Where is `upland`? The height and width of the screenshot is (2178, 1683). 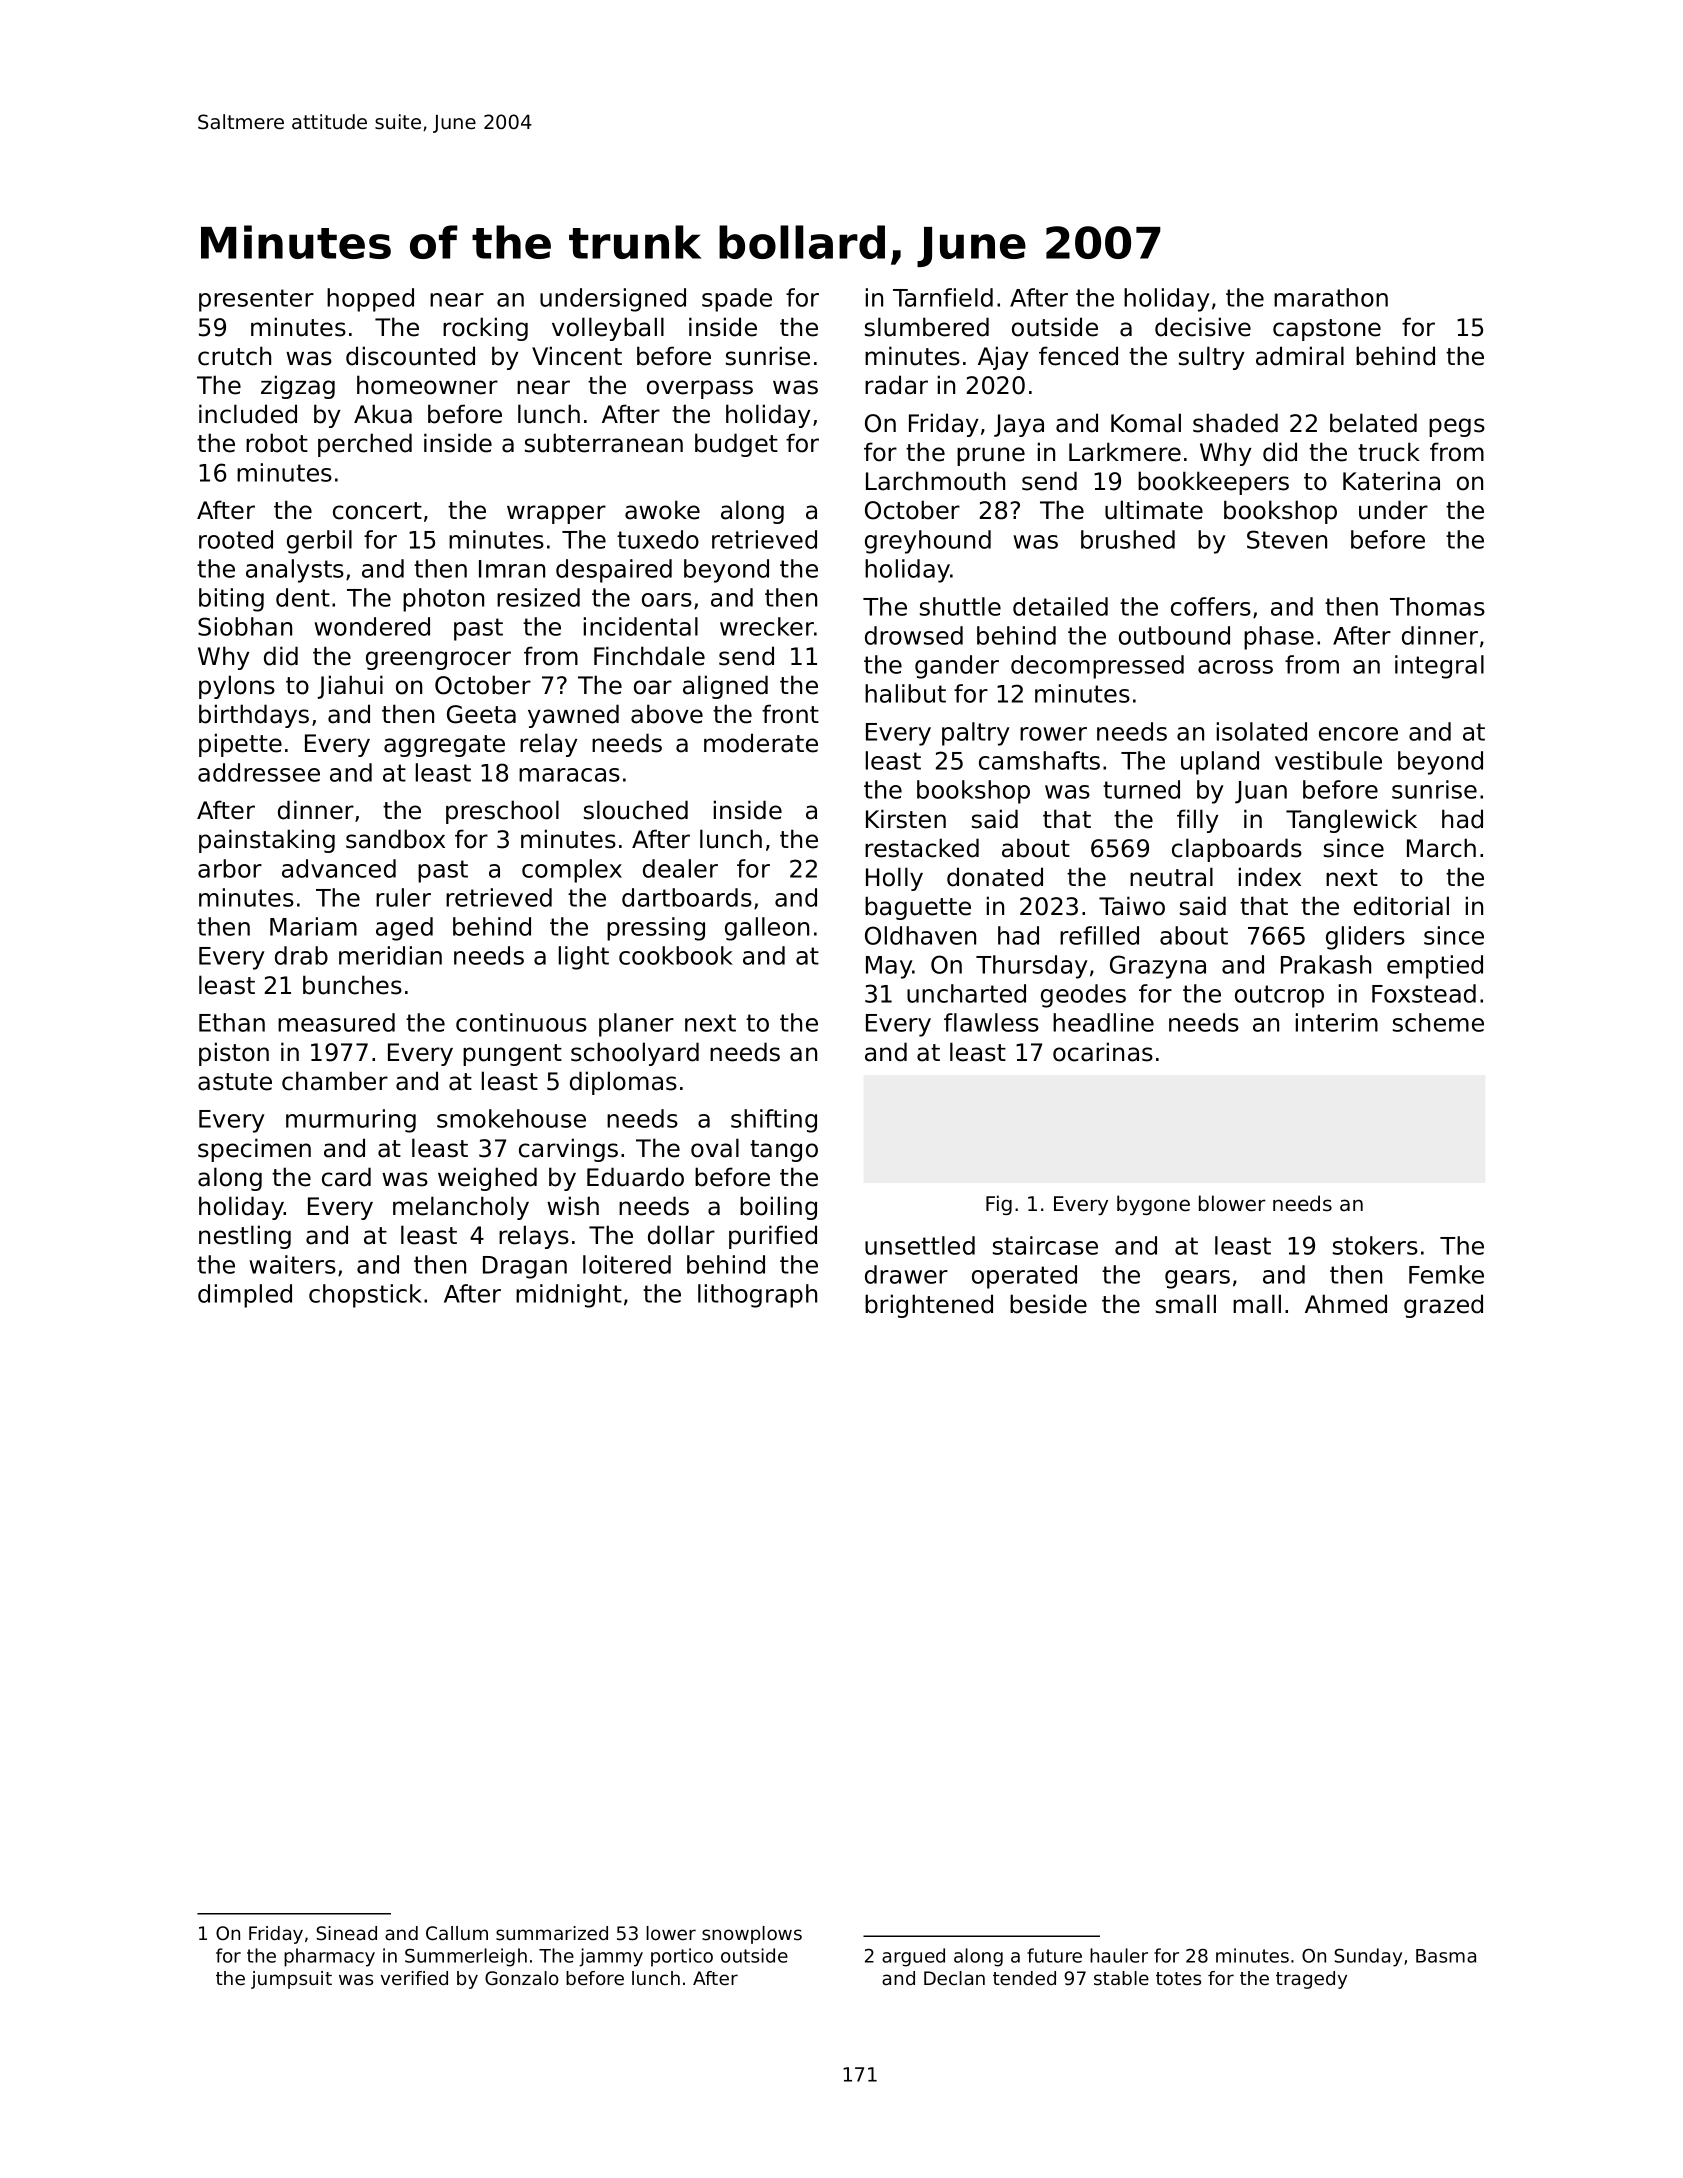
upland is located at coordinates (1220, 763).
